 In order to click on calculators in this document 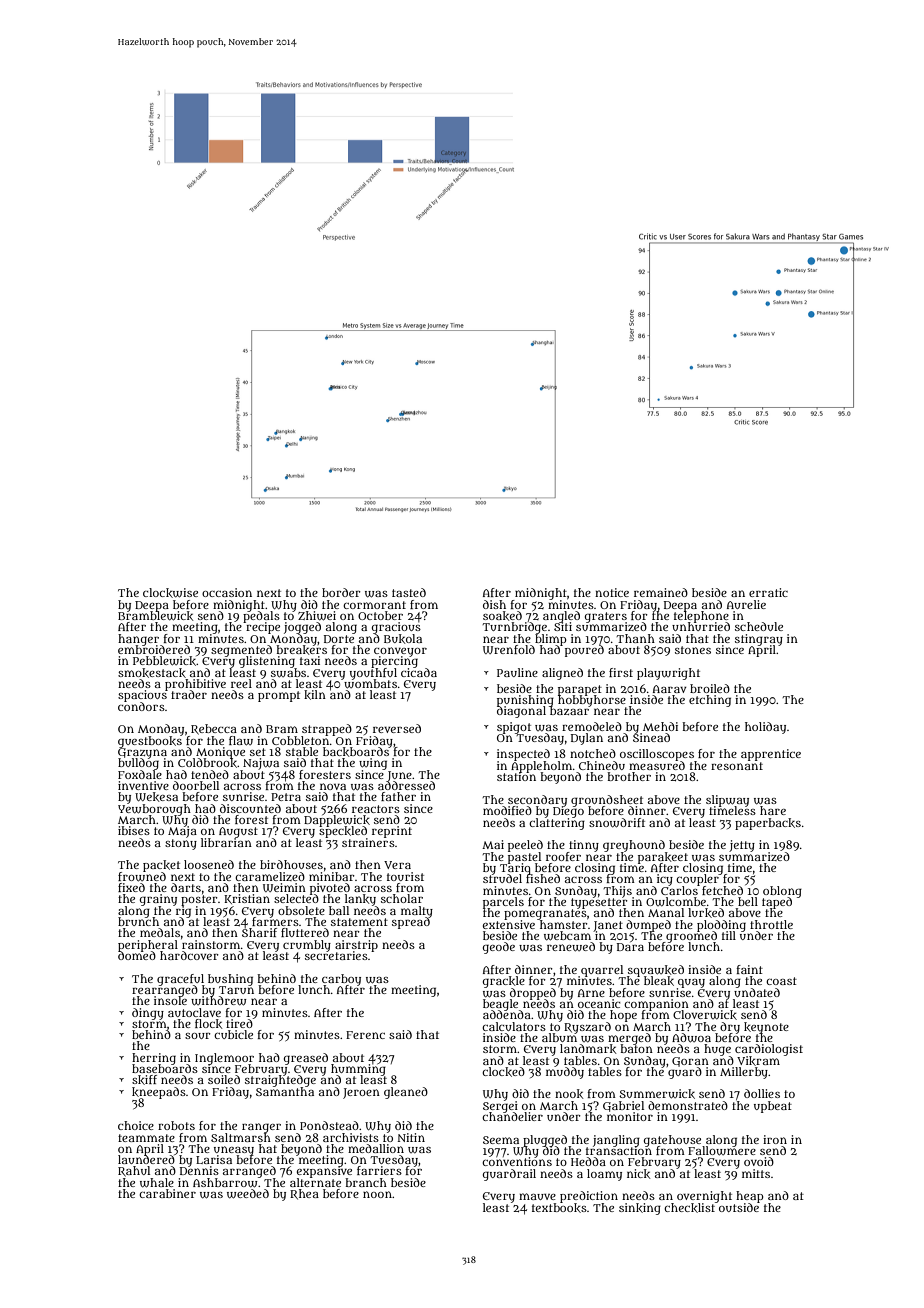, I will do `click(514, 1026)`.
